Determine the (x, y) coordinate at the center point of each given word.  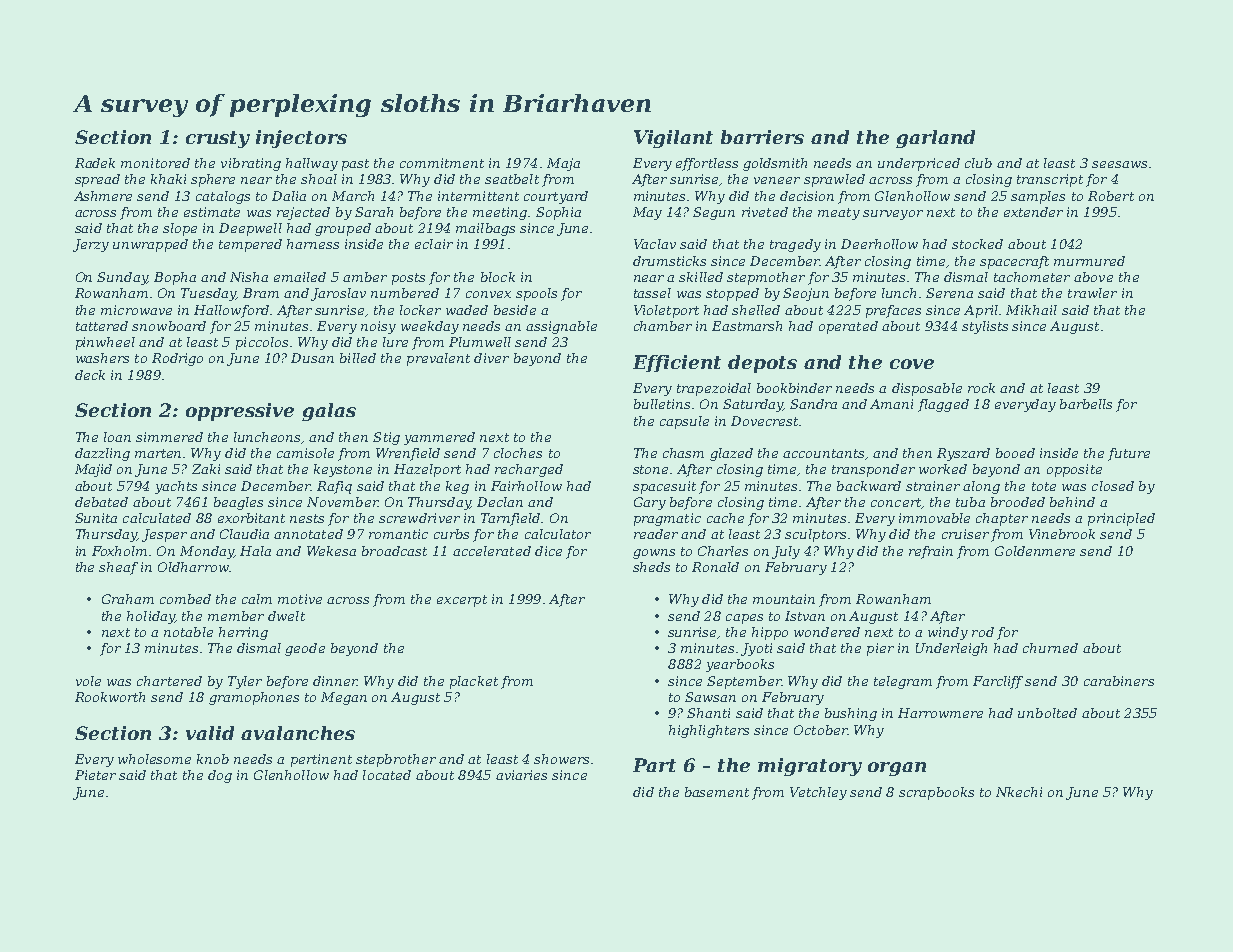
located (387, 775)
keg (457, 487)
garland (935, 139)
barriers (762, 137)
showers (561, 759)
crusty (218, 139)
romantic (398, 534)
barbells (1086, 404)
